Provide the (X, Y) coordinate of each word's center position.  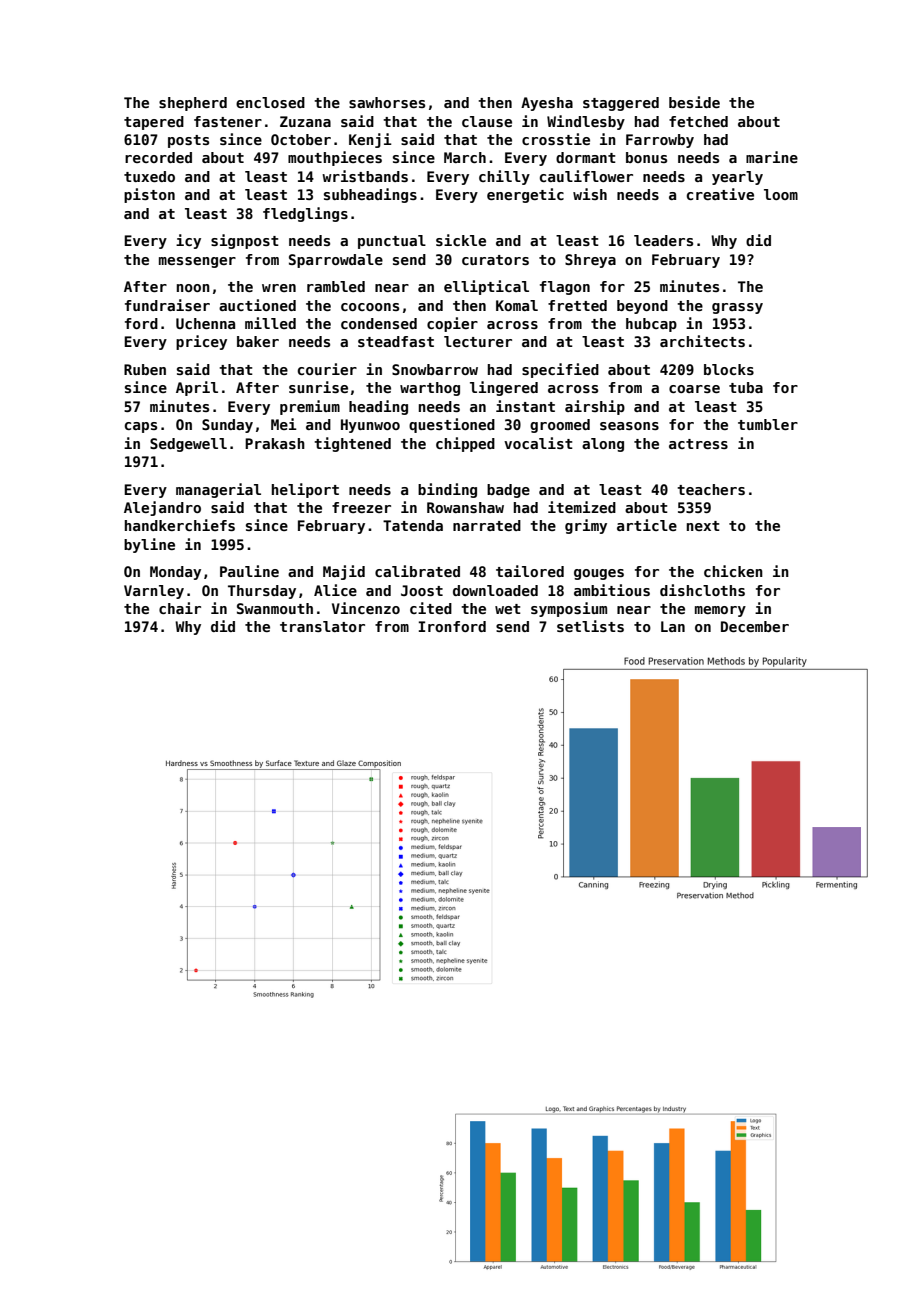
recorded (158, 157)
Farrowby (660, 141)
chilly (504, 177)
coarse (694, 389)
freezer (361, 507)
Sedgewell (188, 445)
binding (447, 490)
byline (149, 545)
